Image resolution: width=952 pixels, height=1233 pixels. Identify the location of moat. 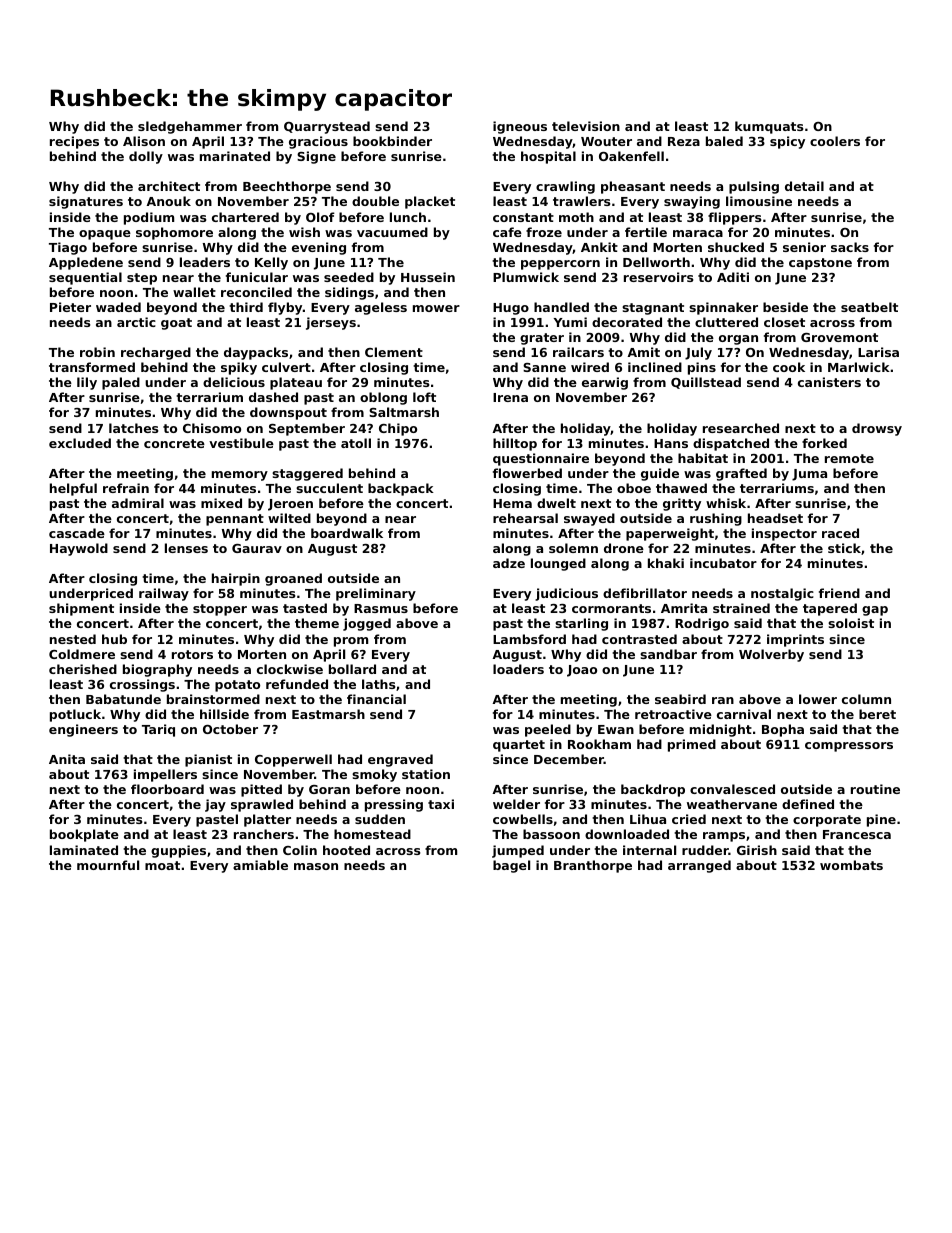
(162, 865).
